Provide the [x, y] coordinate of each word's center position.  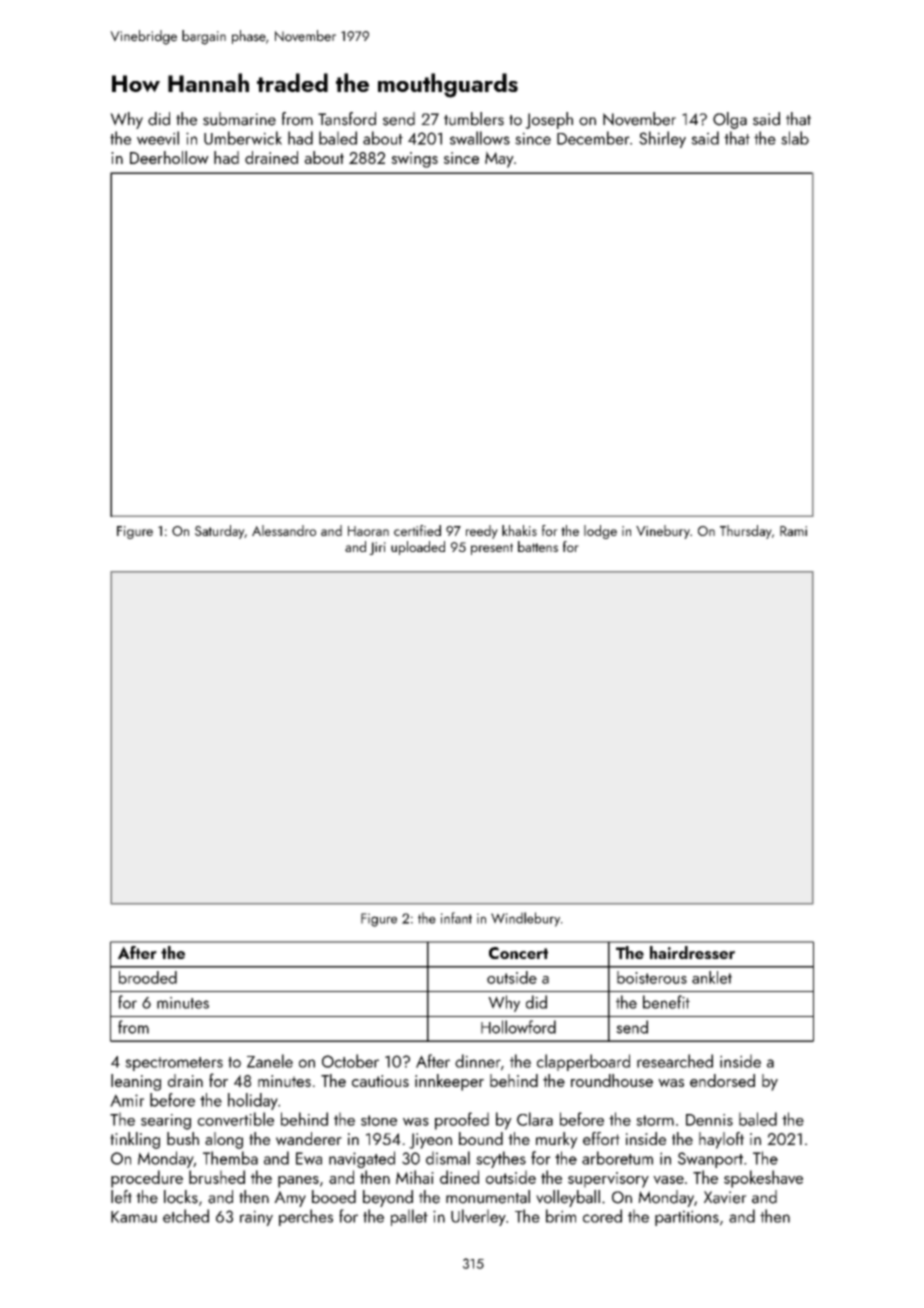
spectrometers [174, 1064]
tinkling [135, 1140]
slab [795, 138]
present [492, 549]
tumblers [474, 119]
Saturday [220, 532]
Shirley [662, 139]
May [499, 159]
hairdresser [692, 952]
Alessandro [284, 530]
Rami [793, 531]
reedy [482, 532]
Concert [518, 953]
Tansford [347, 119]
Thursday [746, 532]
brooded [148, 977]
